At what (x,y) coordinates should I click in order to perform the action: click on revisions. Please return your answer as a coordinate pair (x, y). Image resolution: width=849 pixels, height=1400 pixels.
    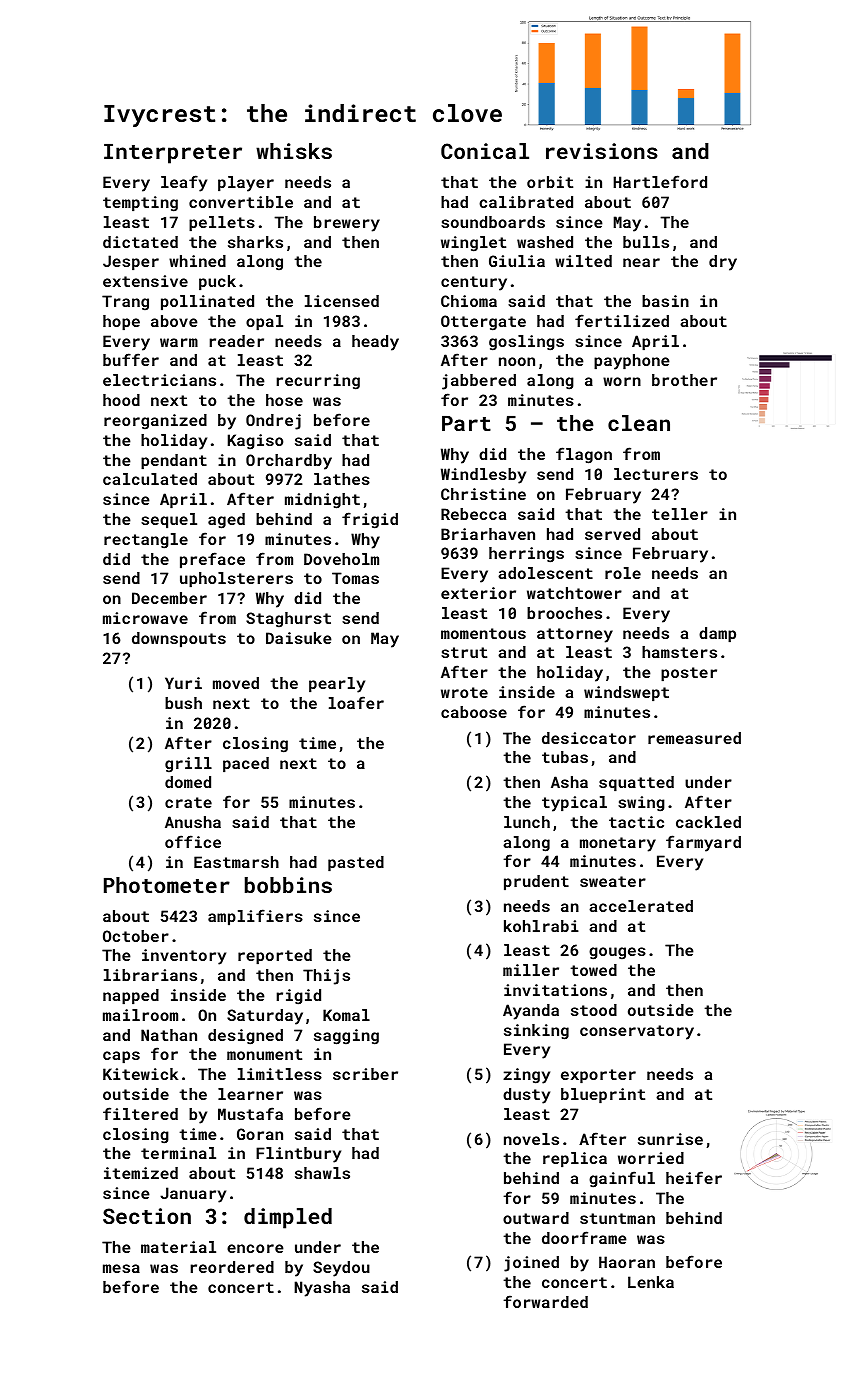
    Looking at the image, I should click on (602, 151).
